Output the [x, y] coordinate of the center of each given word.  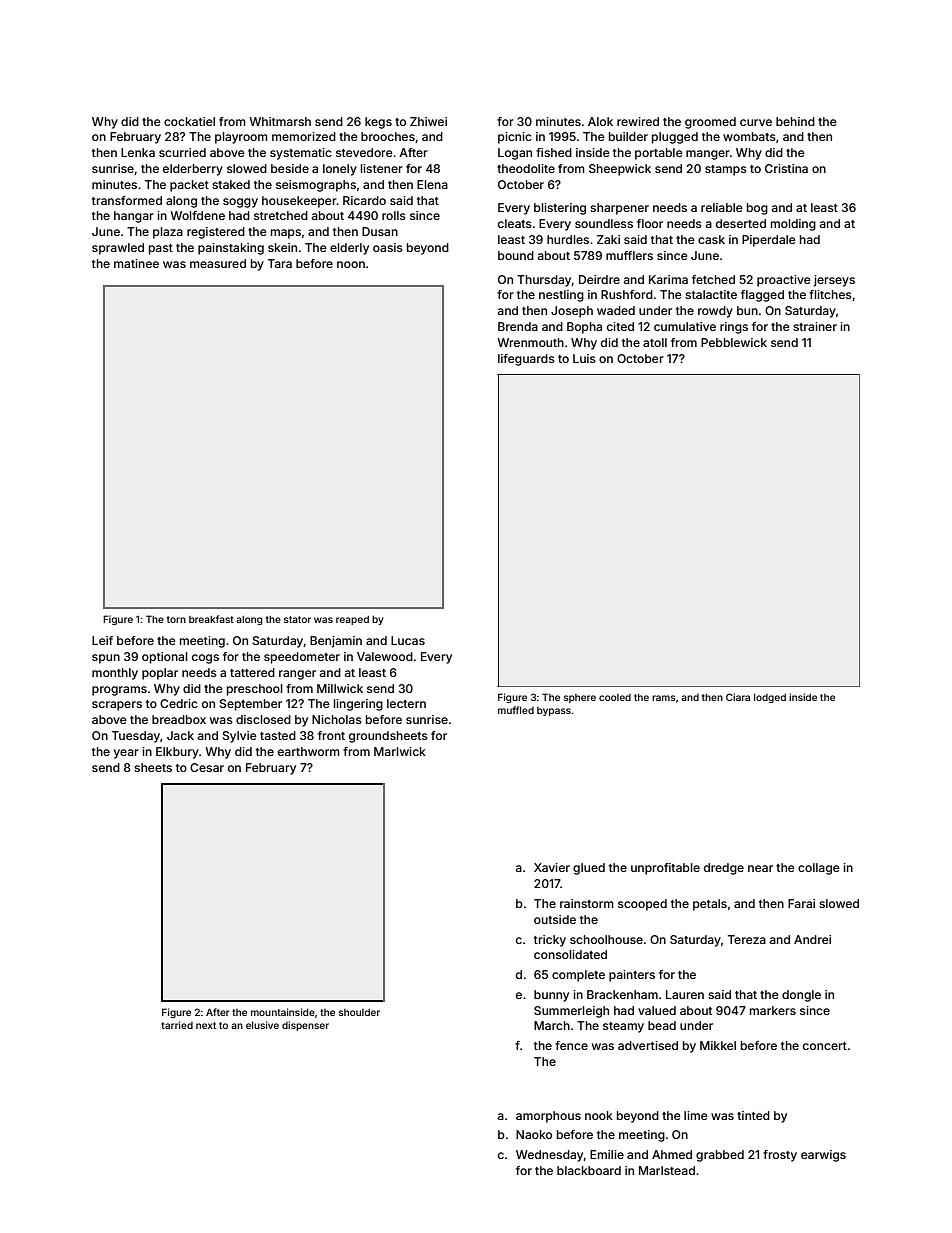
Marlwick [400, 751]
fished [554, 152]
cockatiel [189, 121]
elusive [262, 1025]
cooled [615, 697]
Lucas [408, 640]
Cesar [207, 767]
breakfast [211, 619]
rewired [638, 121]
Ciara [738, 697]
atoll [655, 342]
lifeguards [526, 360]
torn [176, 619]
